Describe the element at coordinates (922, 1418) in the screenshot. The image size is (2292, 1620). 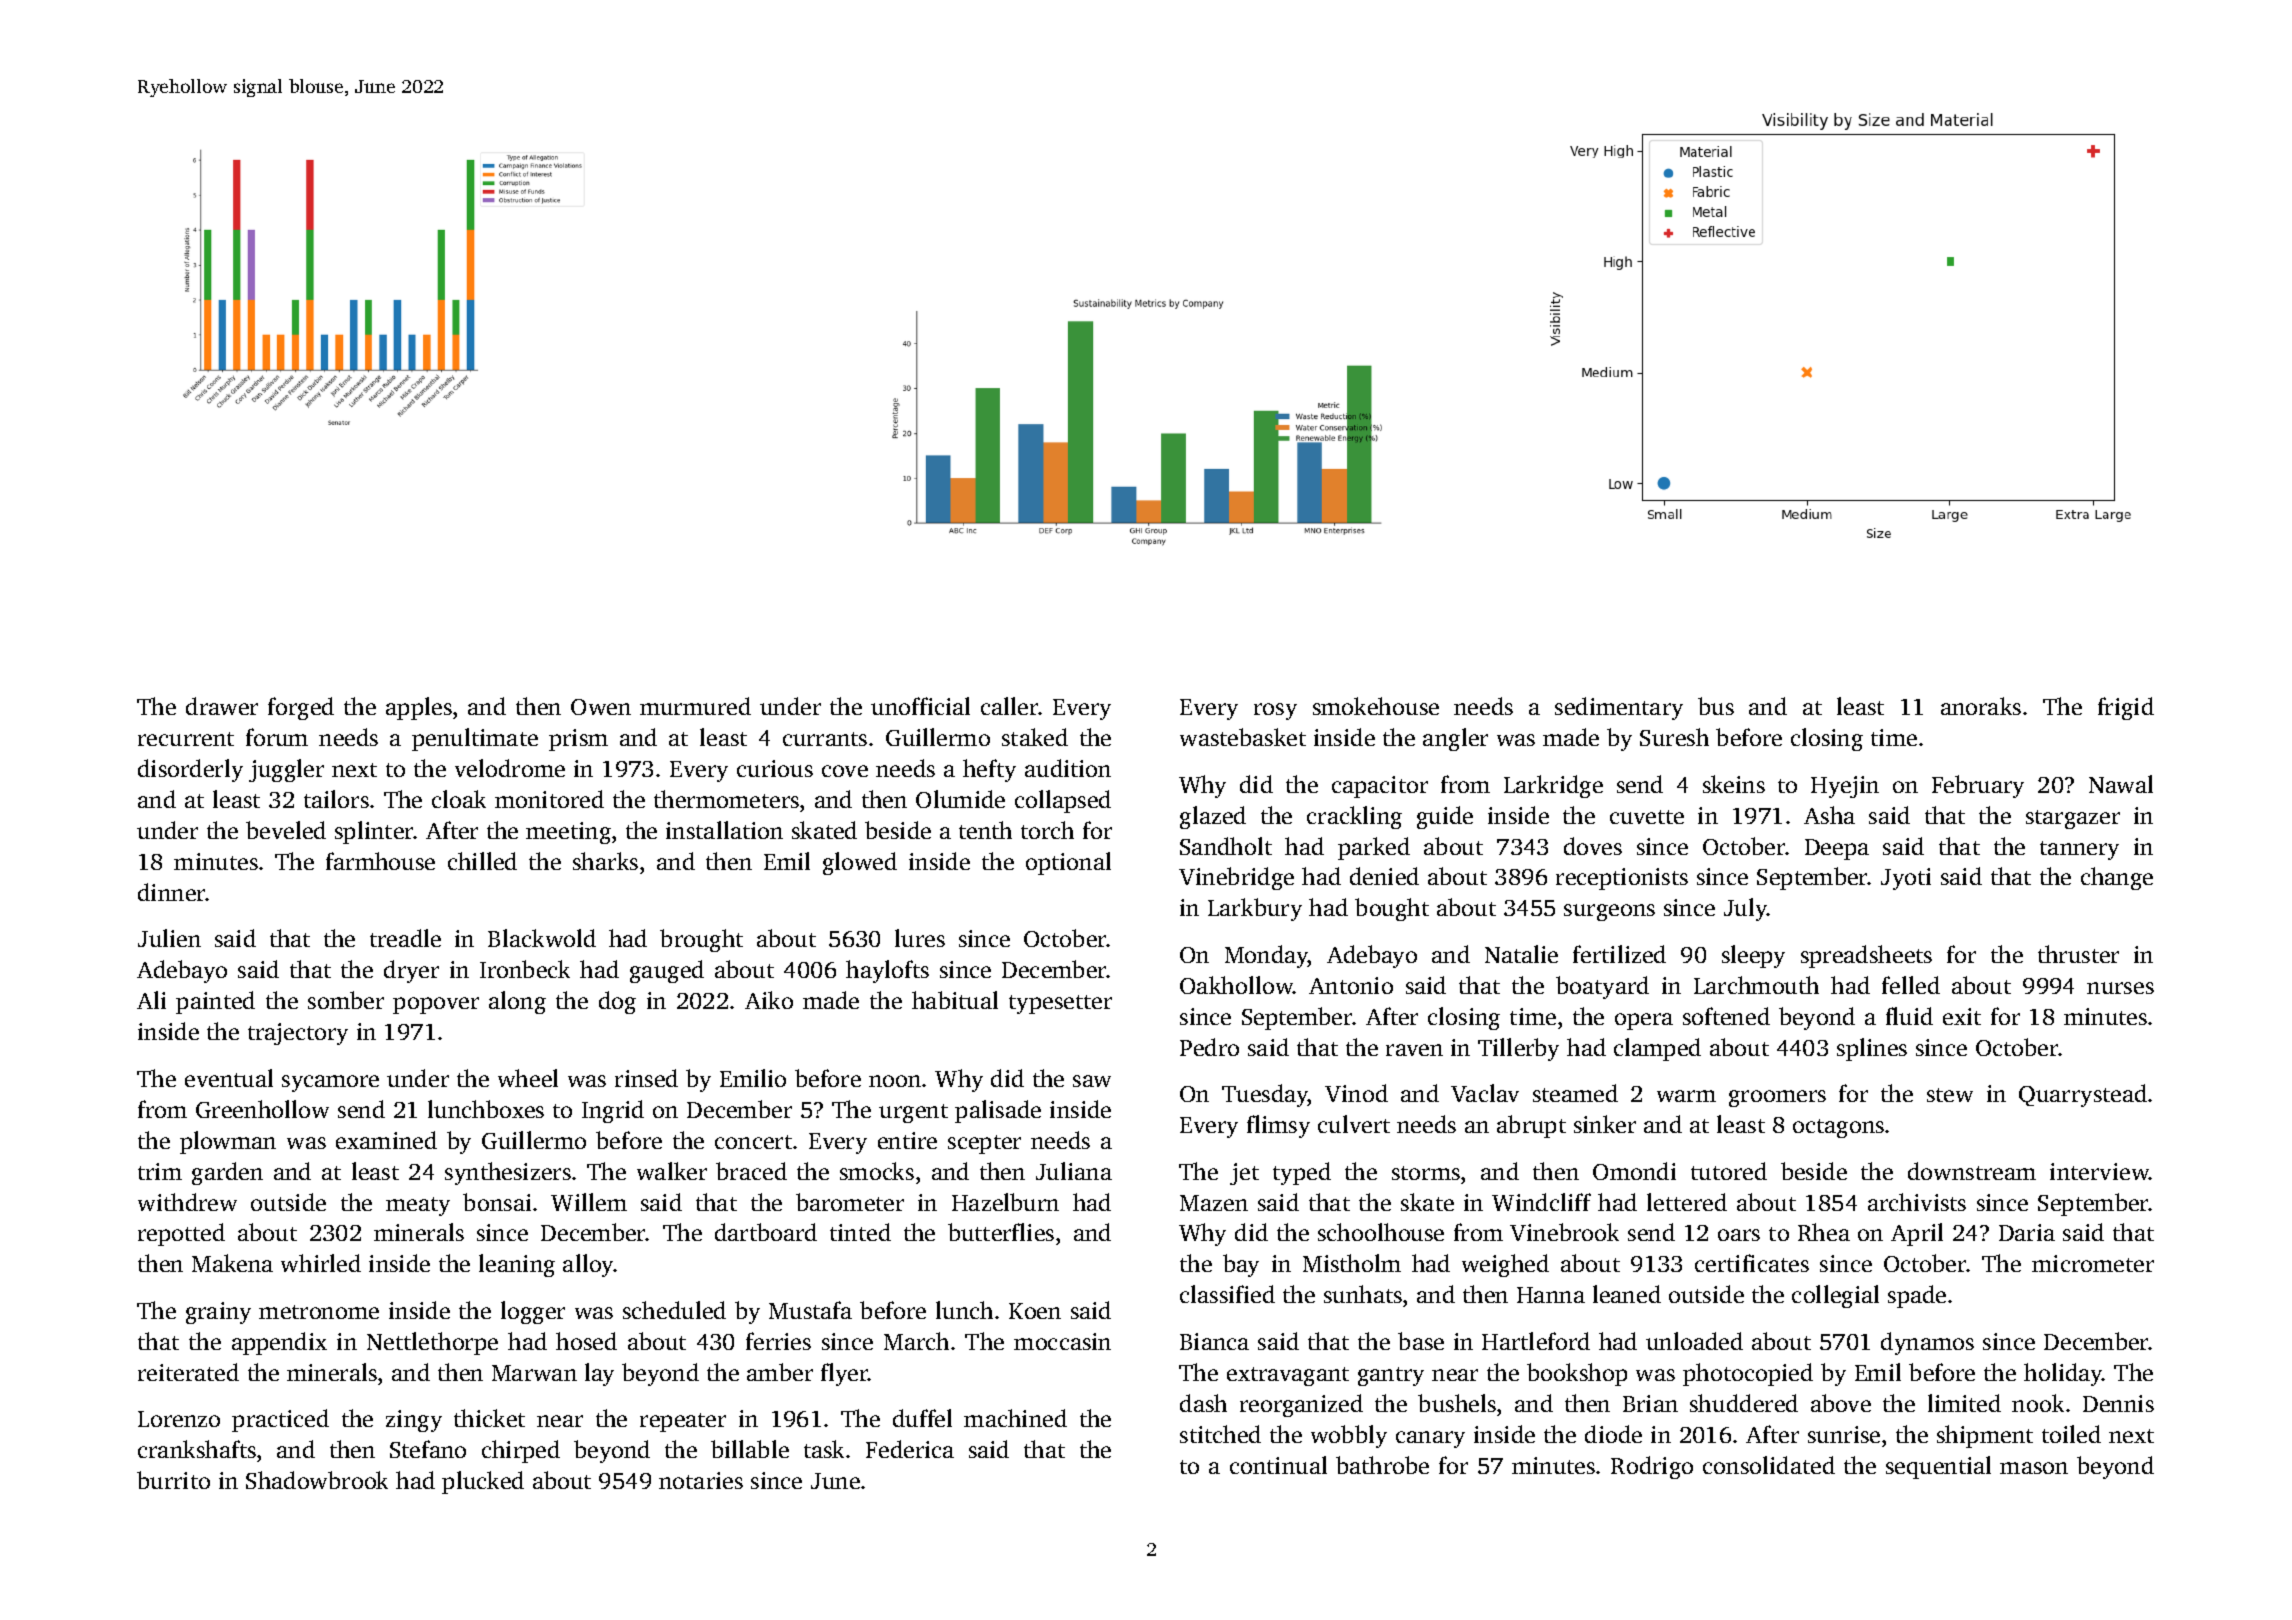
I see `duffel` at that location.
